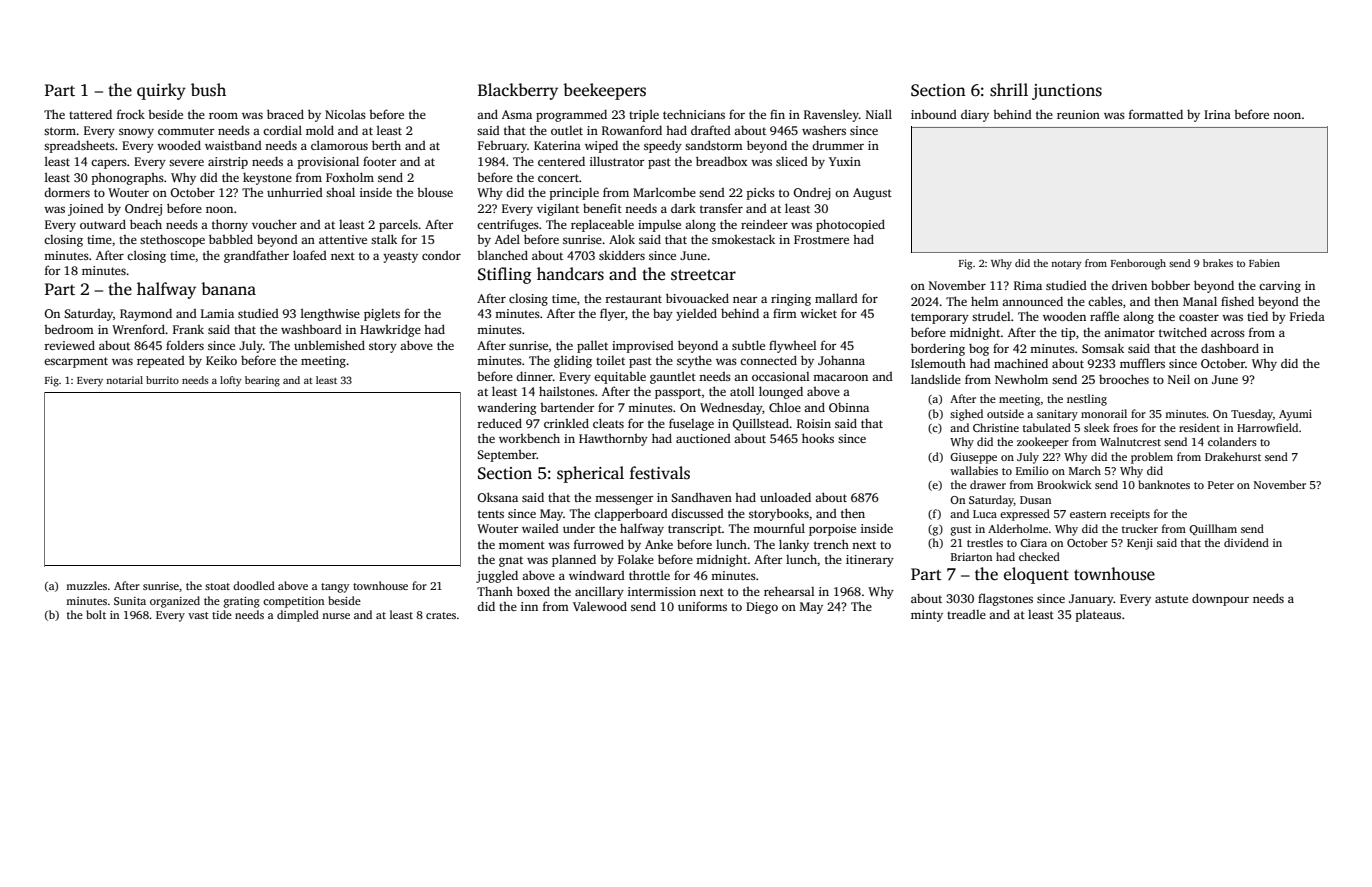 Image resolution: width=1372 pixels, height=887 pixels. What do you see at coordinates (610, 360) in the screenshot?
I see `toilet` at bounding box center [610, 360].
